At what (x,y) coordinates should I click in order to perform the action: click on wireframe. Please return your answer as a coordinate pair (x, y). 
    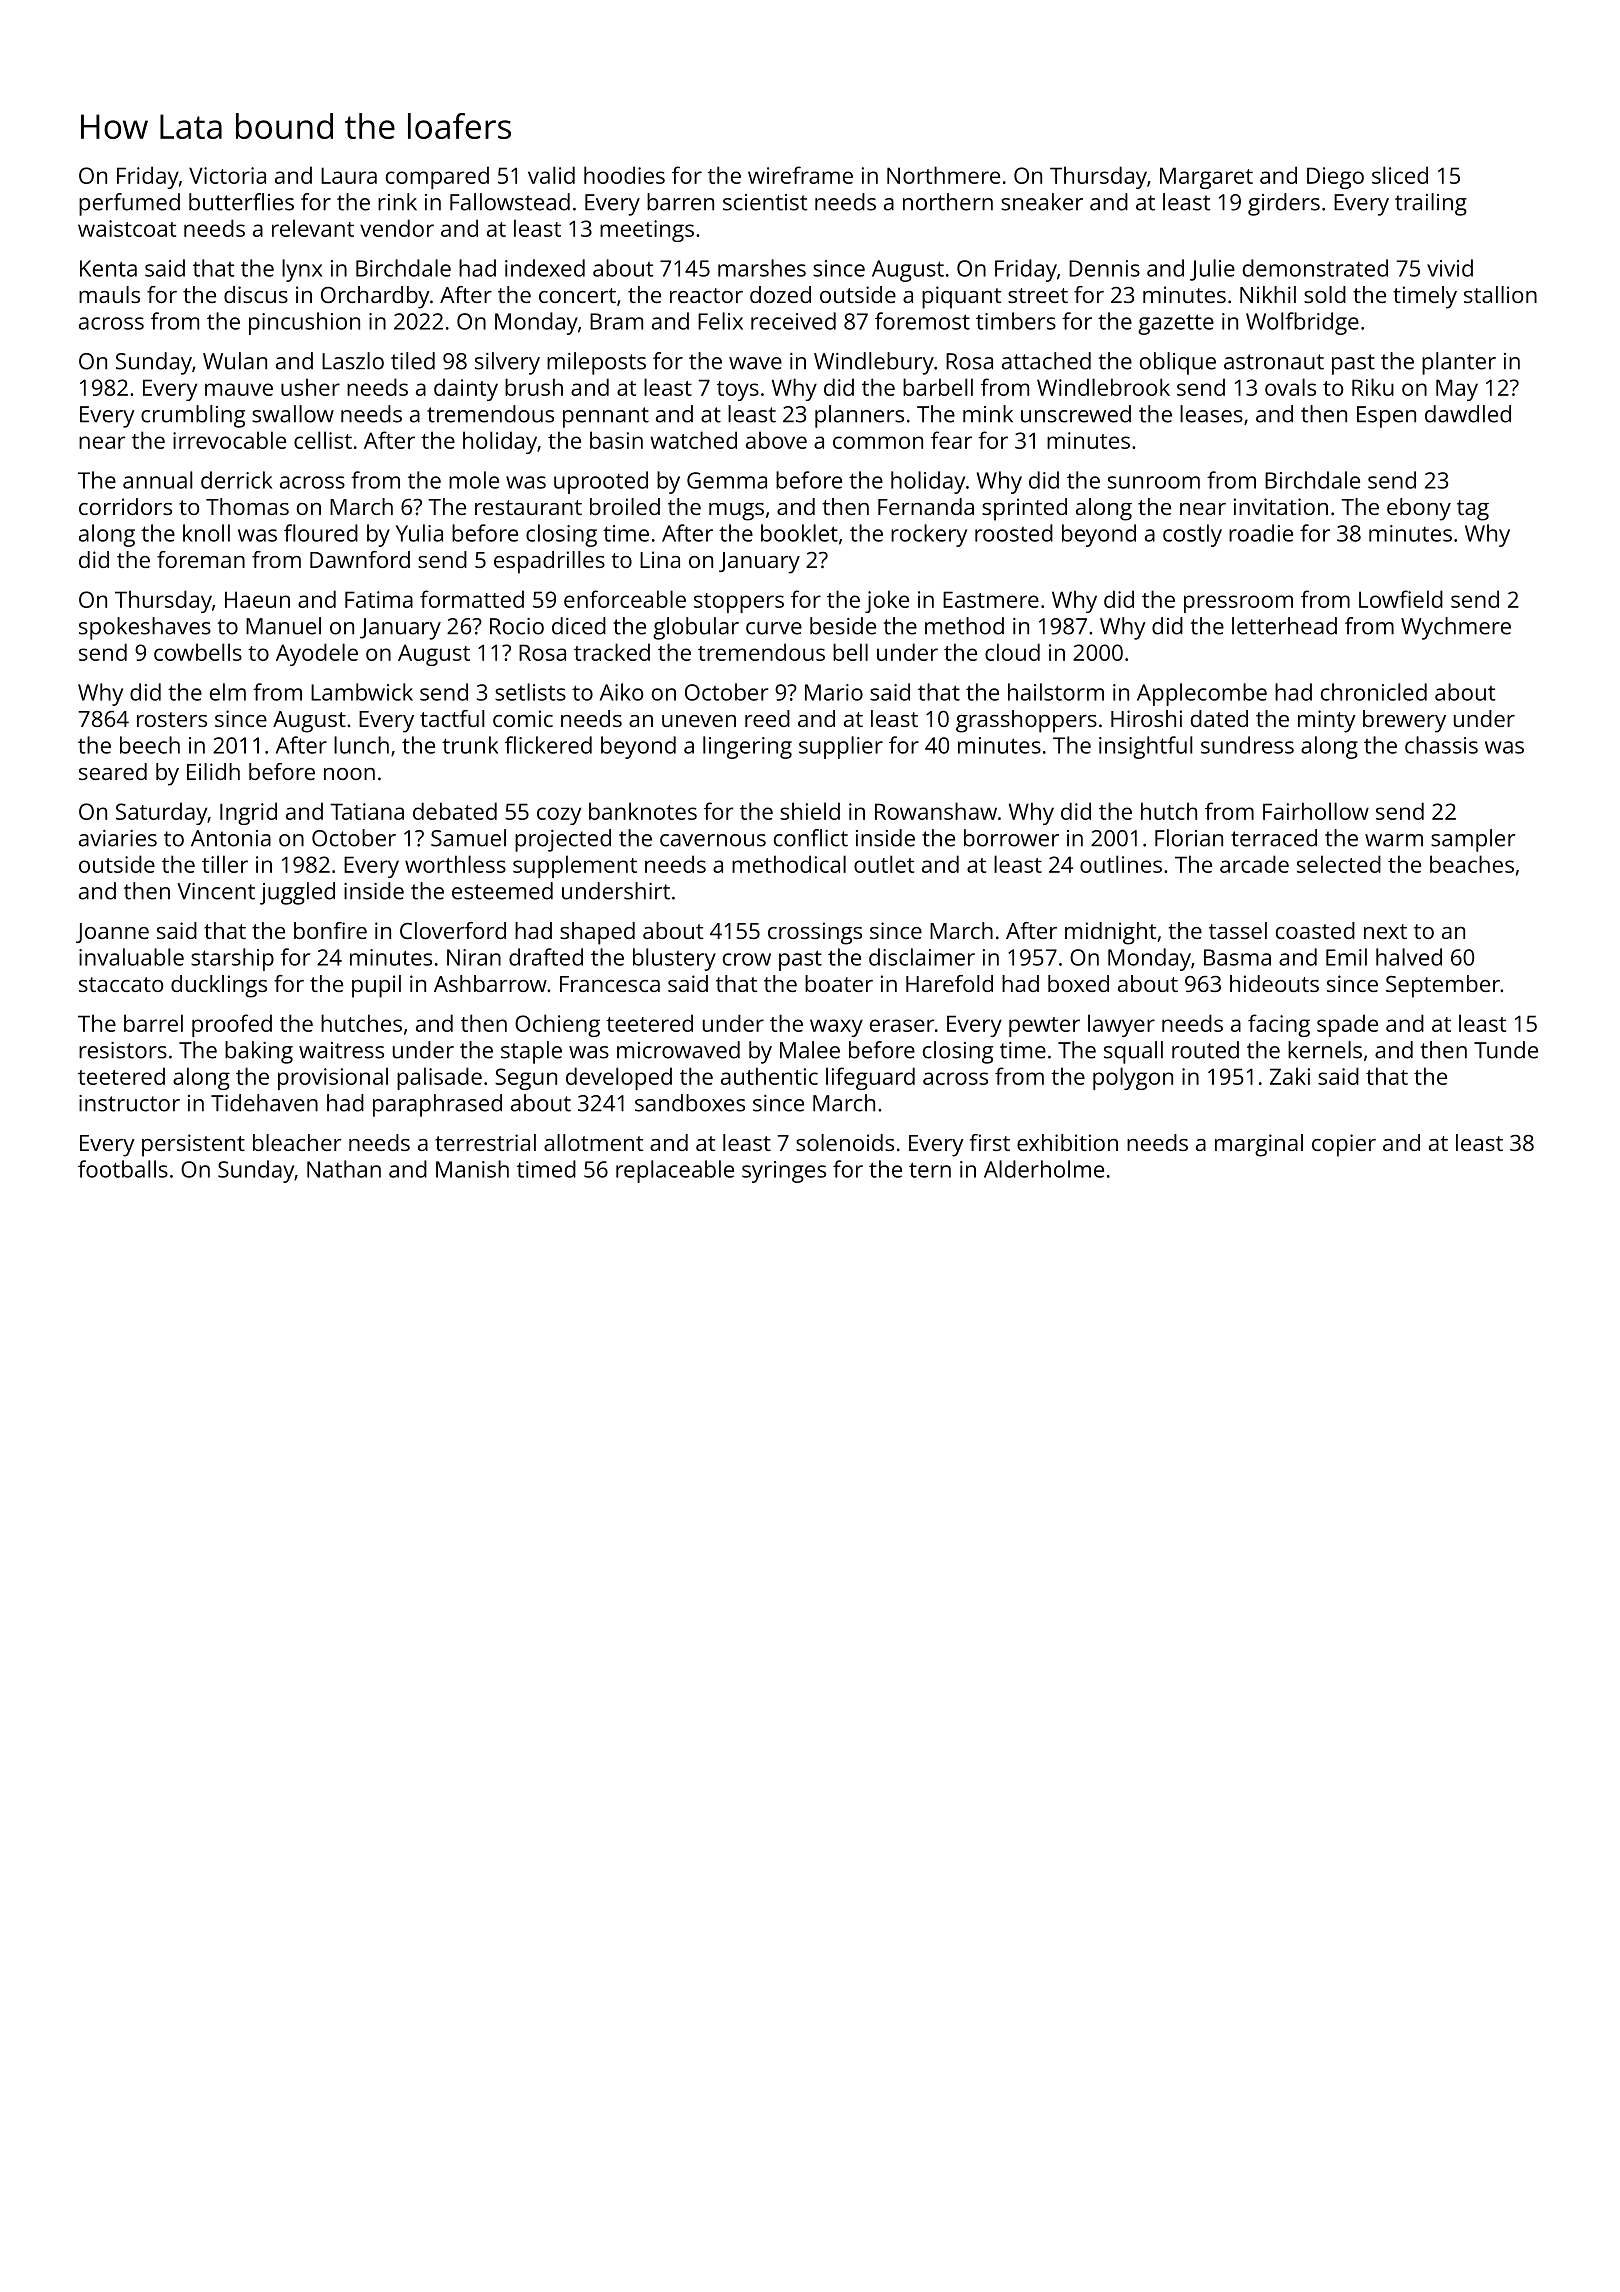
    Looking at the image, I should click on (800, 175).
